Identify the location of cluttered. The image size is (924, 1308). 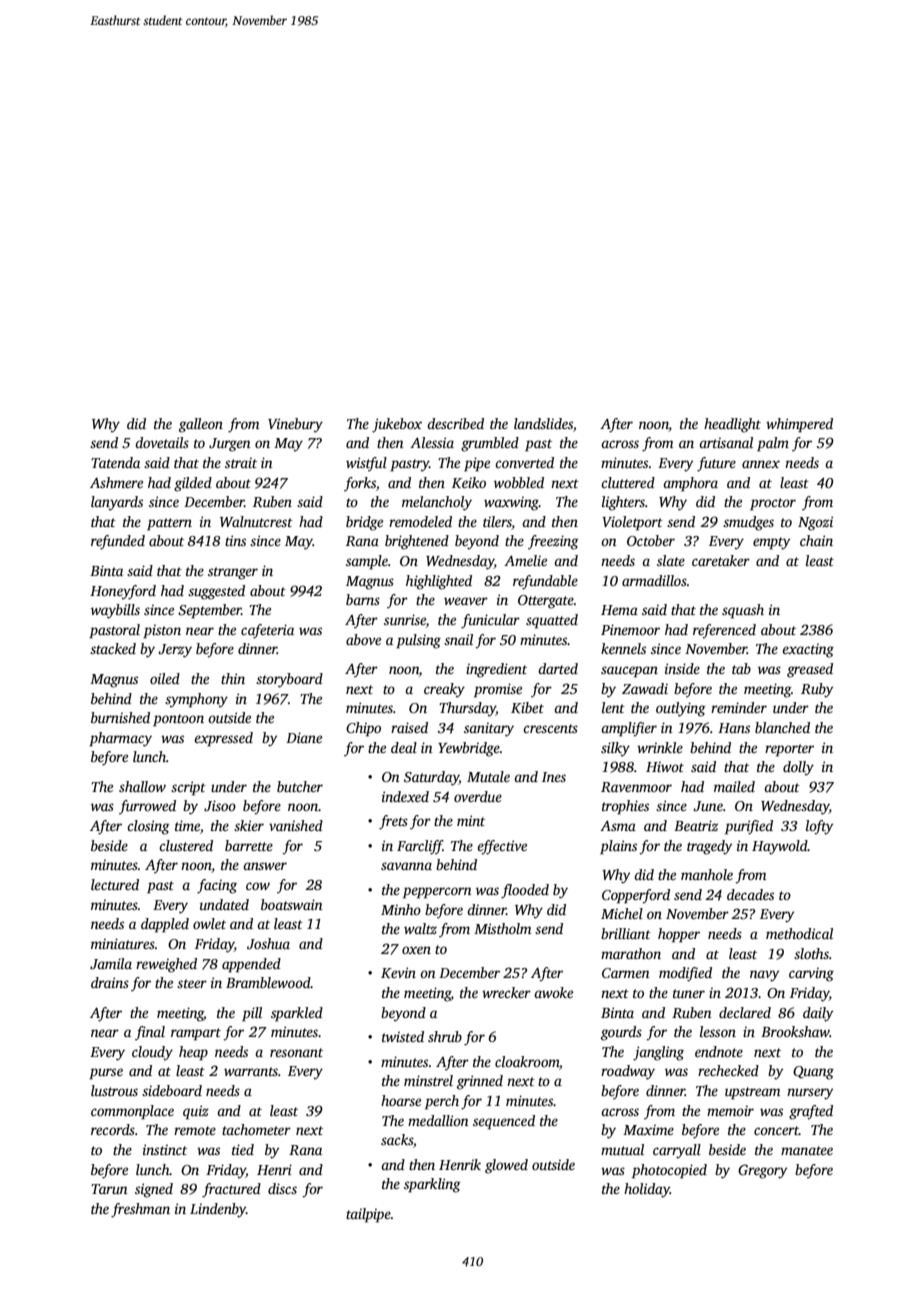
(628, 482).
